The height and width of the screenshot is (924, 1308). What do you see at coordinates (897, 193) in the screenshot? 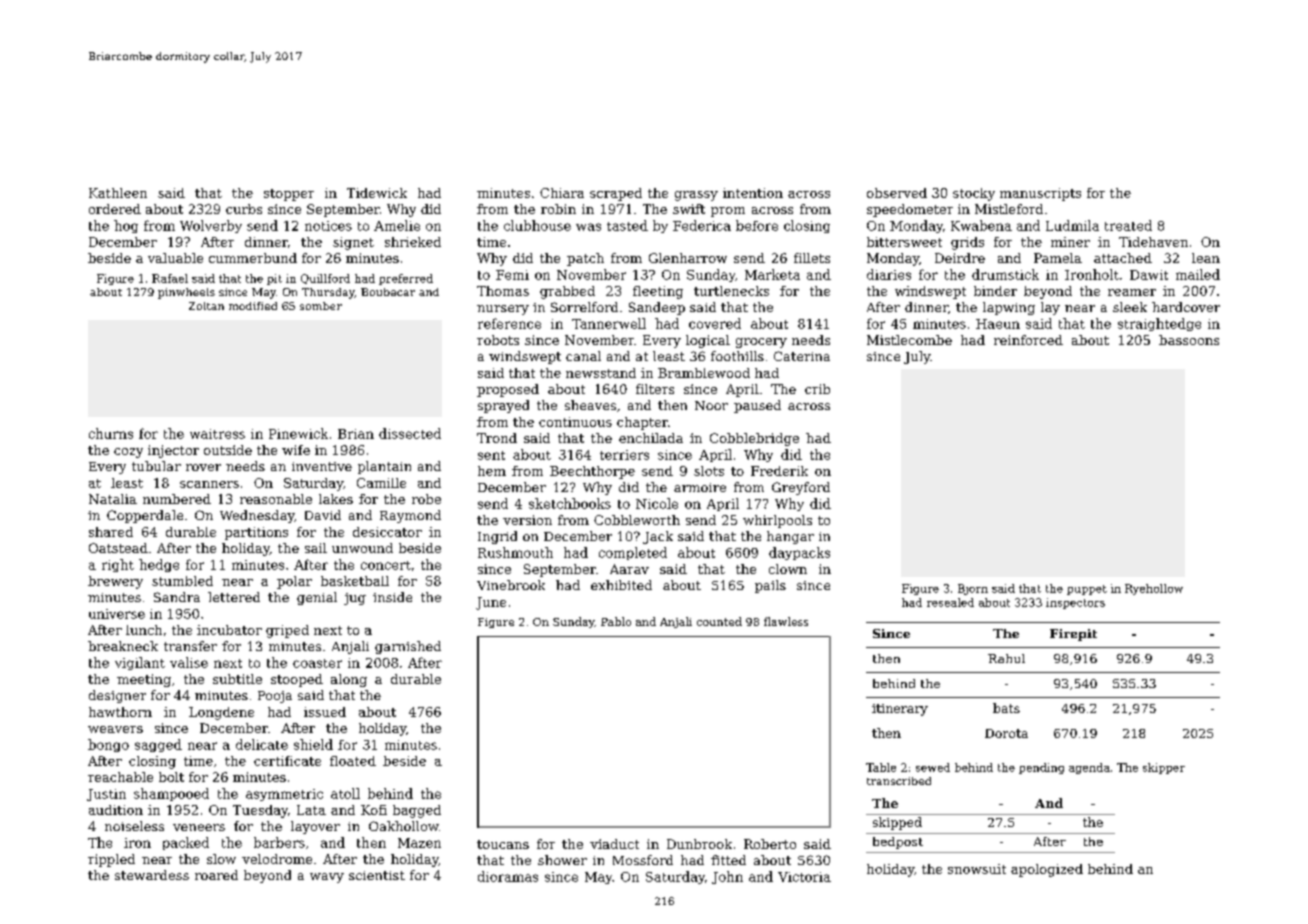
I see `observed` at bounding box center [897, 193].
